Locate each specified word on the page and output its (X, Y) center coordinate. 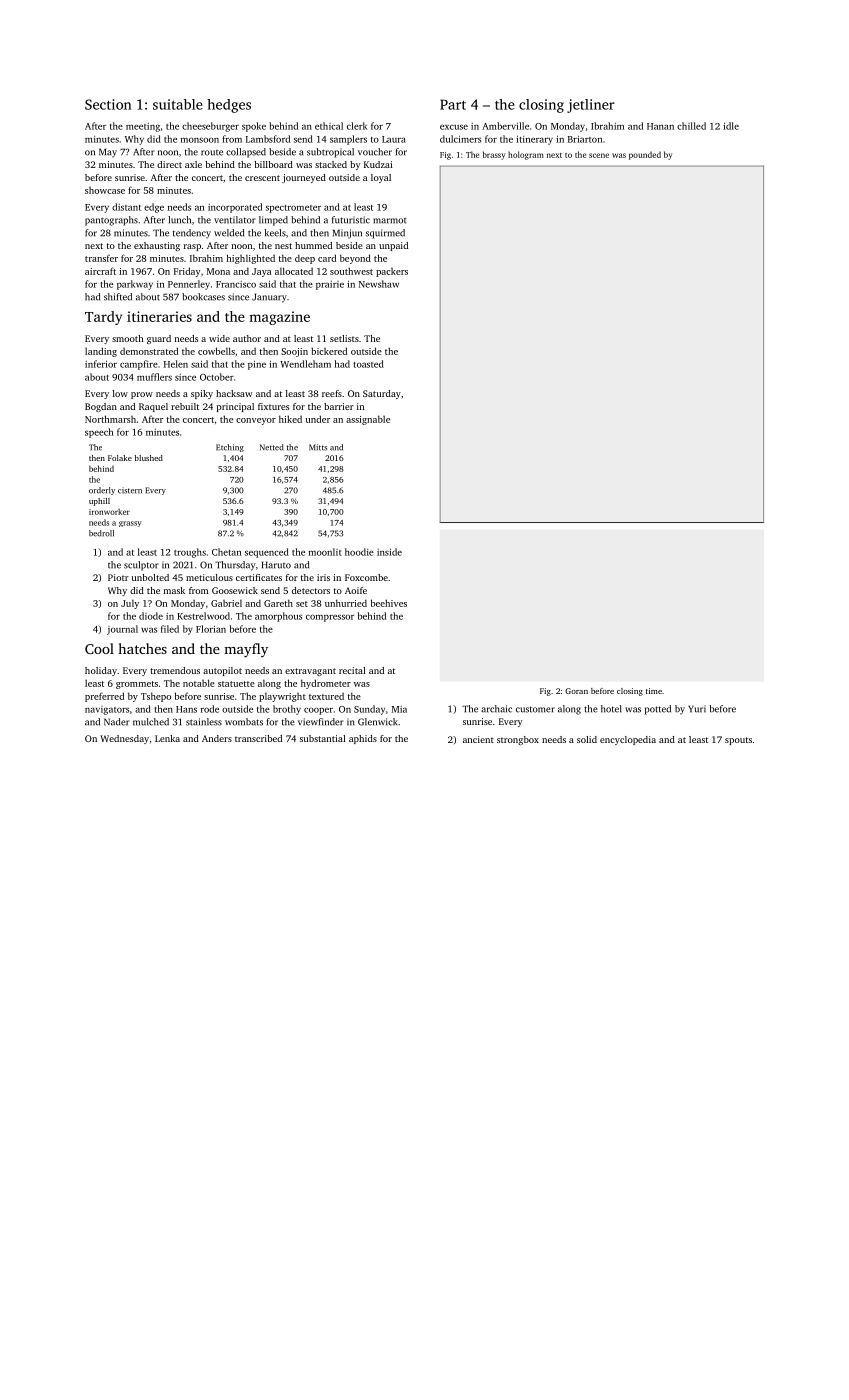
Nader (117, 722)
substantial (322, 738)
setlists (344, 338)
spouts (738, 741)
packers (392, 272)
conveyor (256, 421)
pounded (645, 155)
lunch (179, 220)
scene (599, 155)
